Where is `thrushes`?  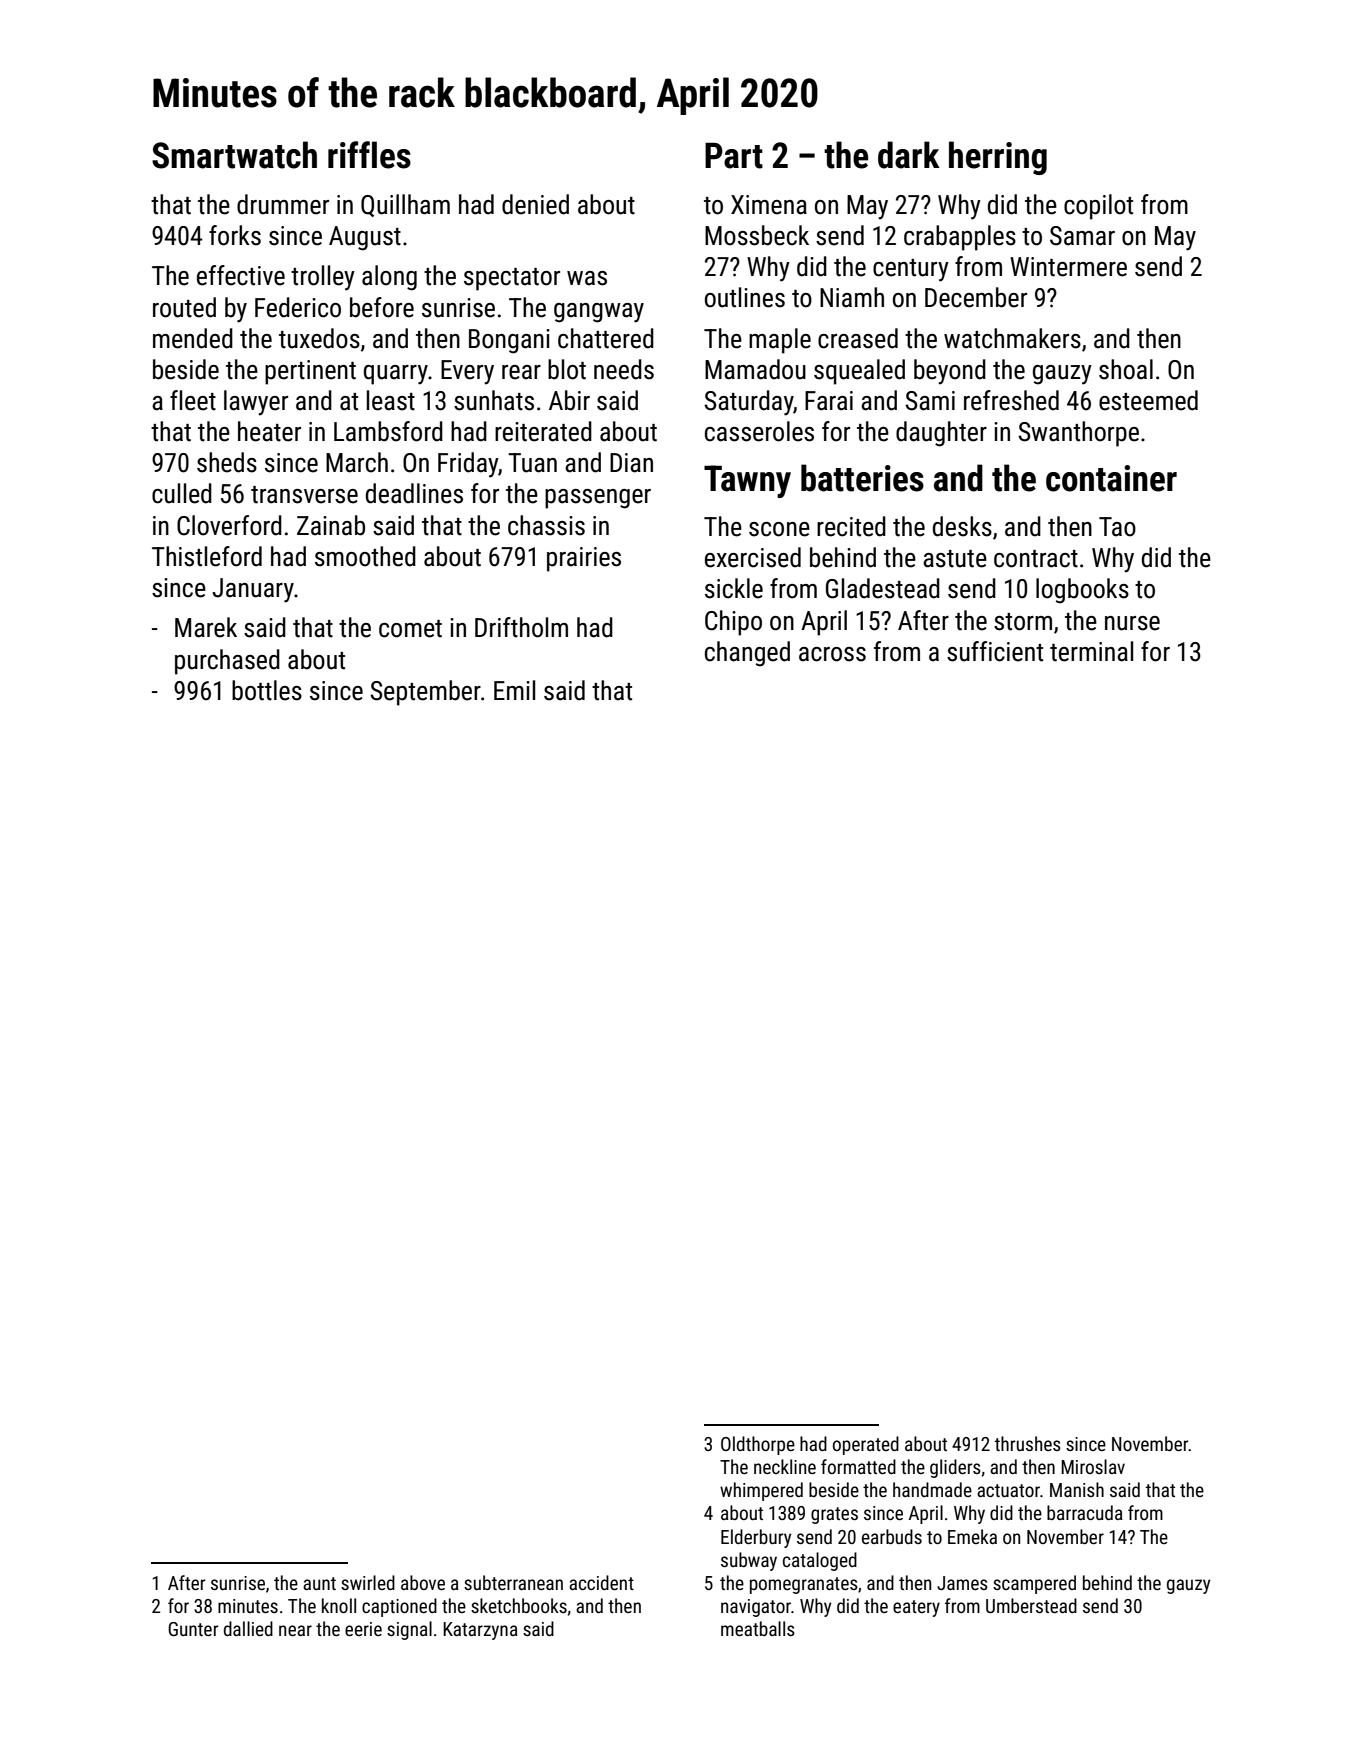
thrushes is located at coordinates (1028, 1443).
